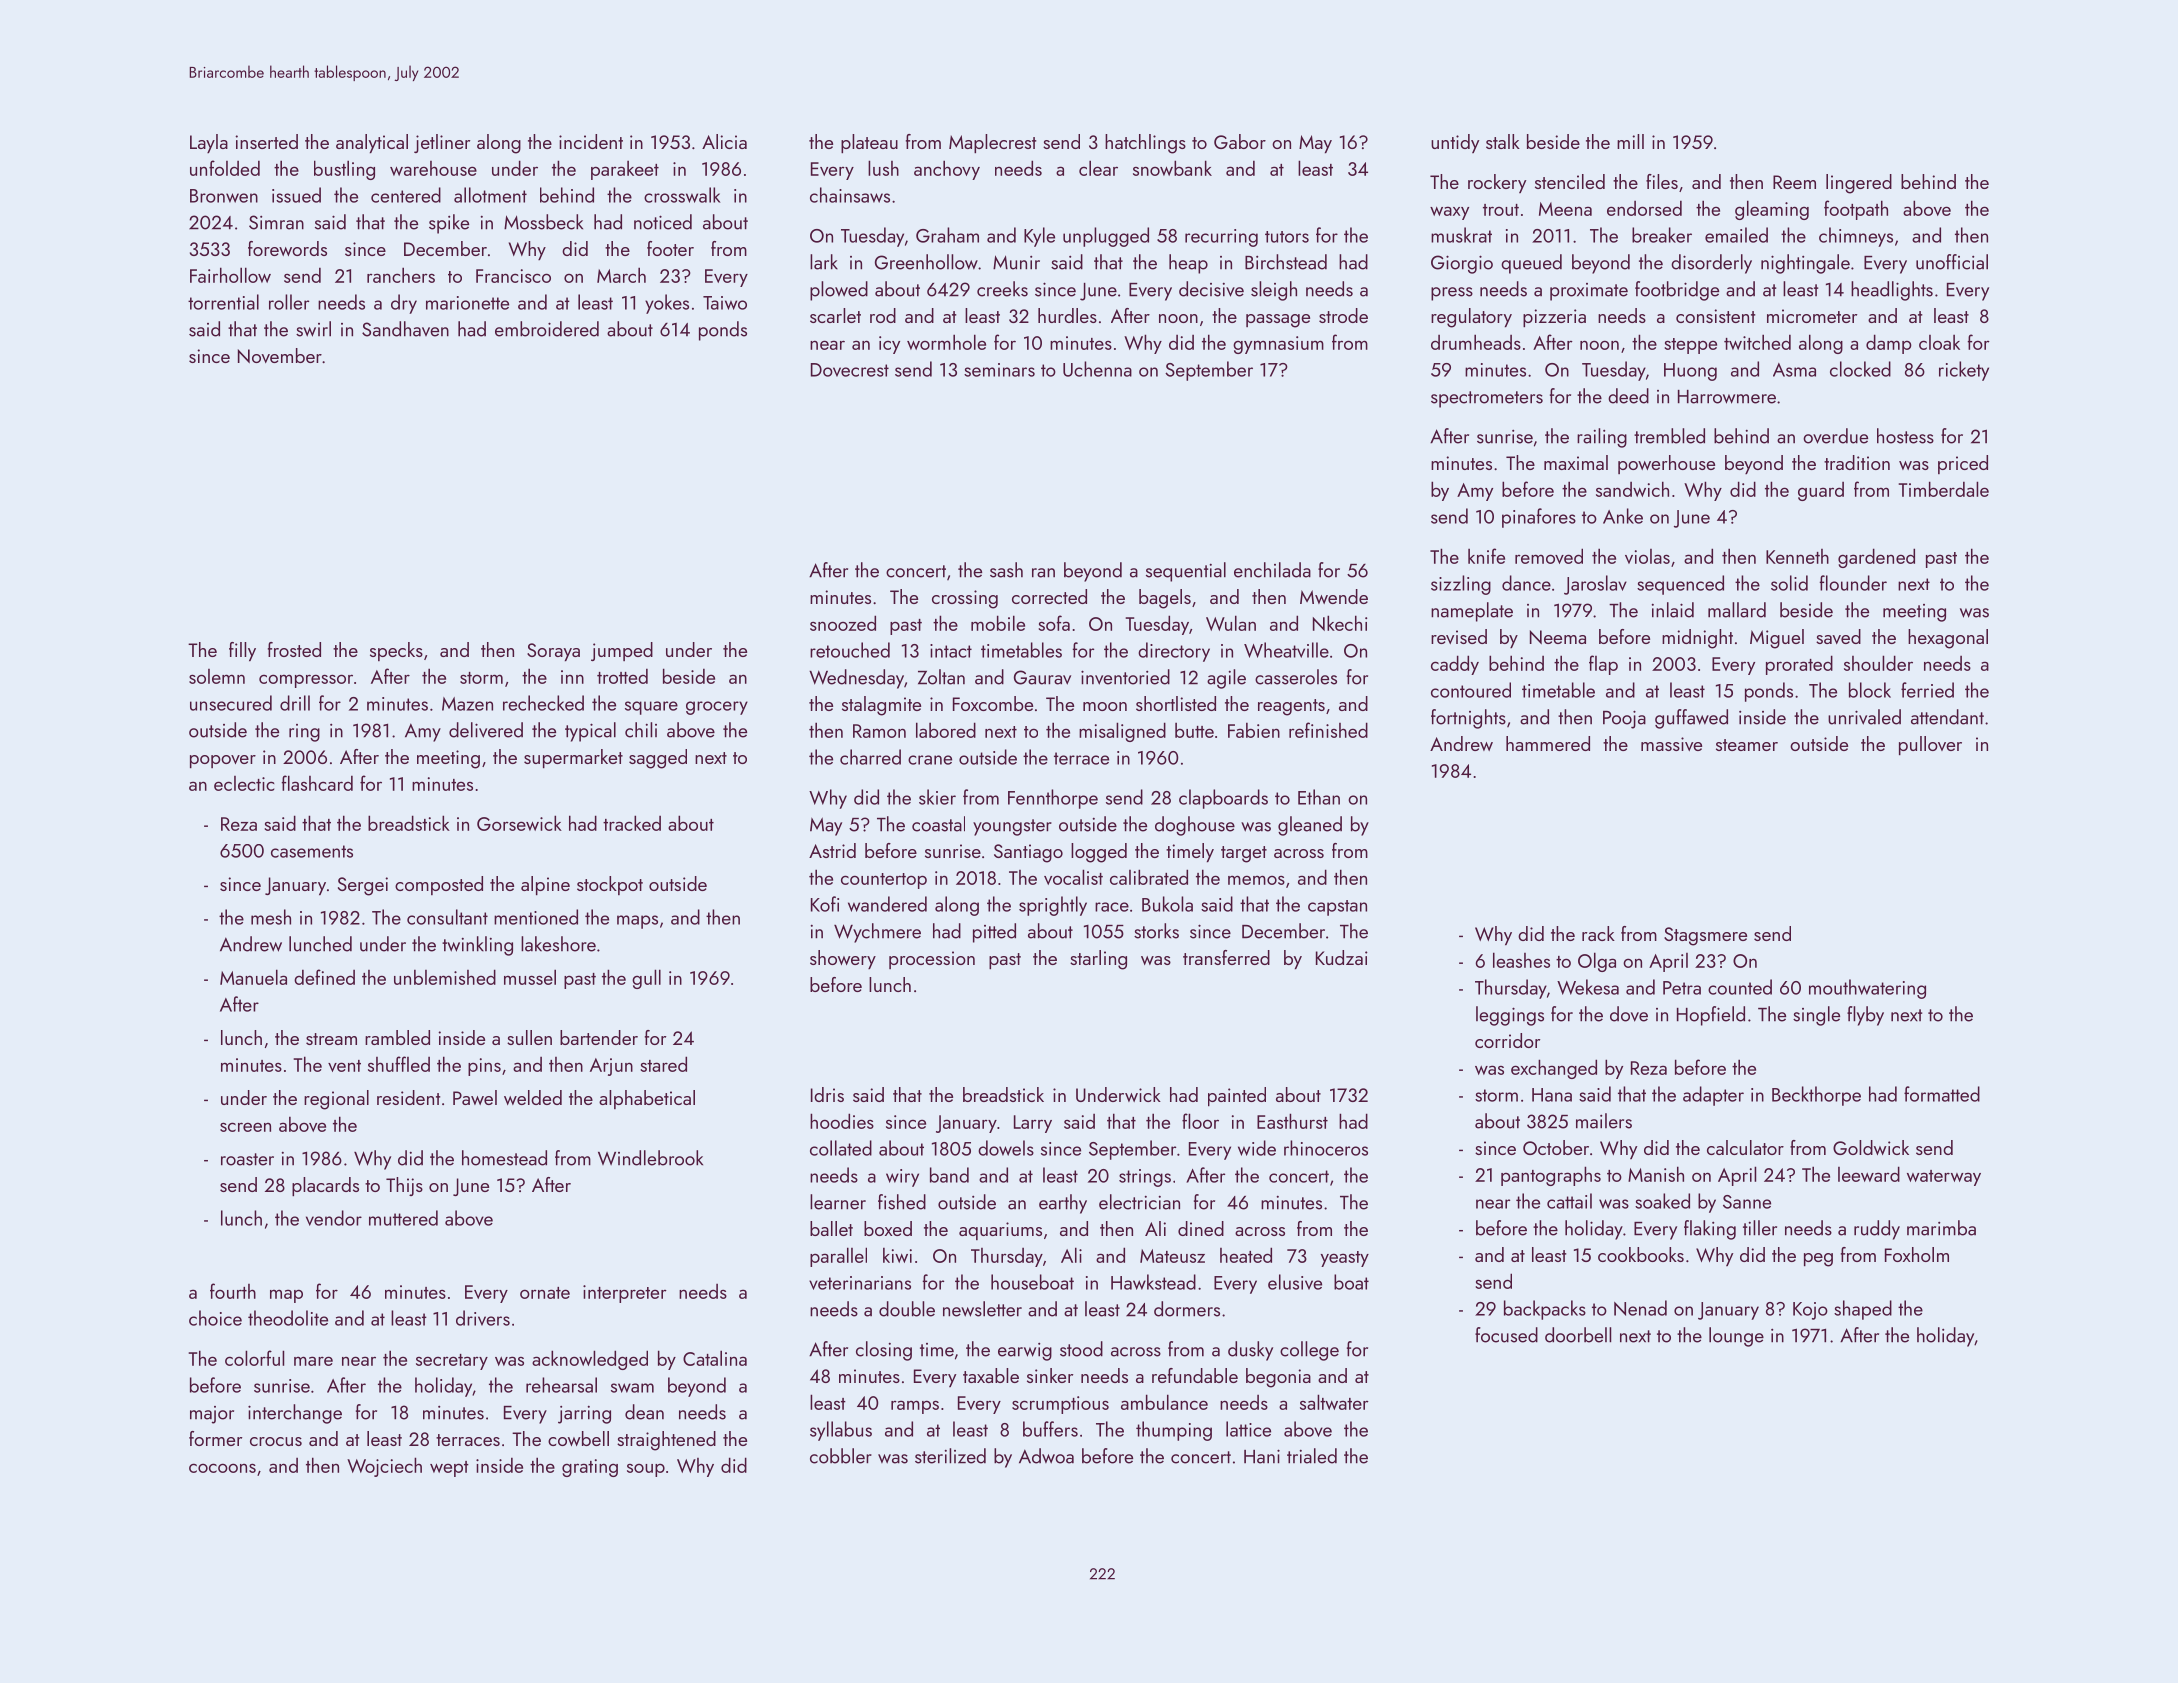  What do you see at coordinates (1240, 141) in the document?
I see `Gabor` at bounding box center [1240, 141].
